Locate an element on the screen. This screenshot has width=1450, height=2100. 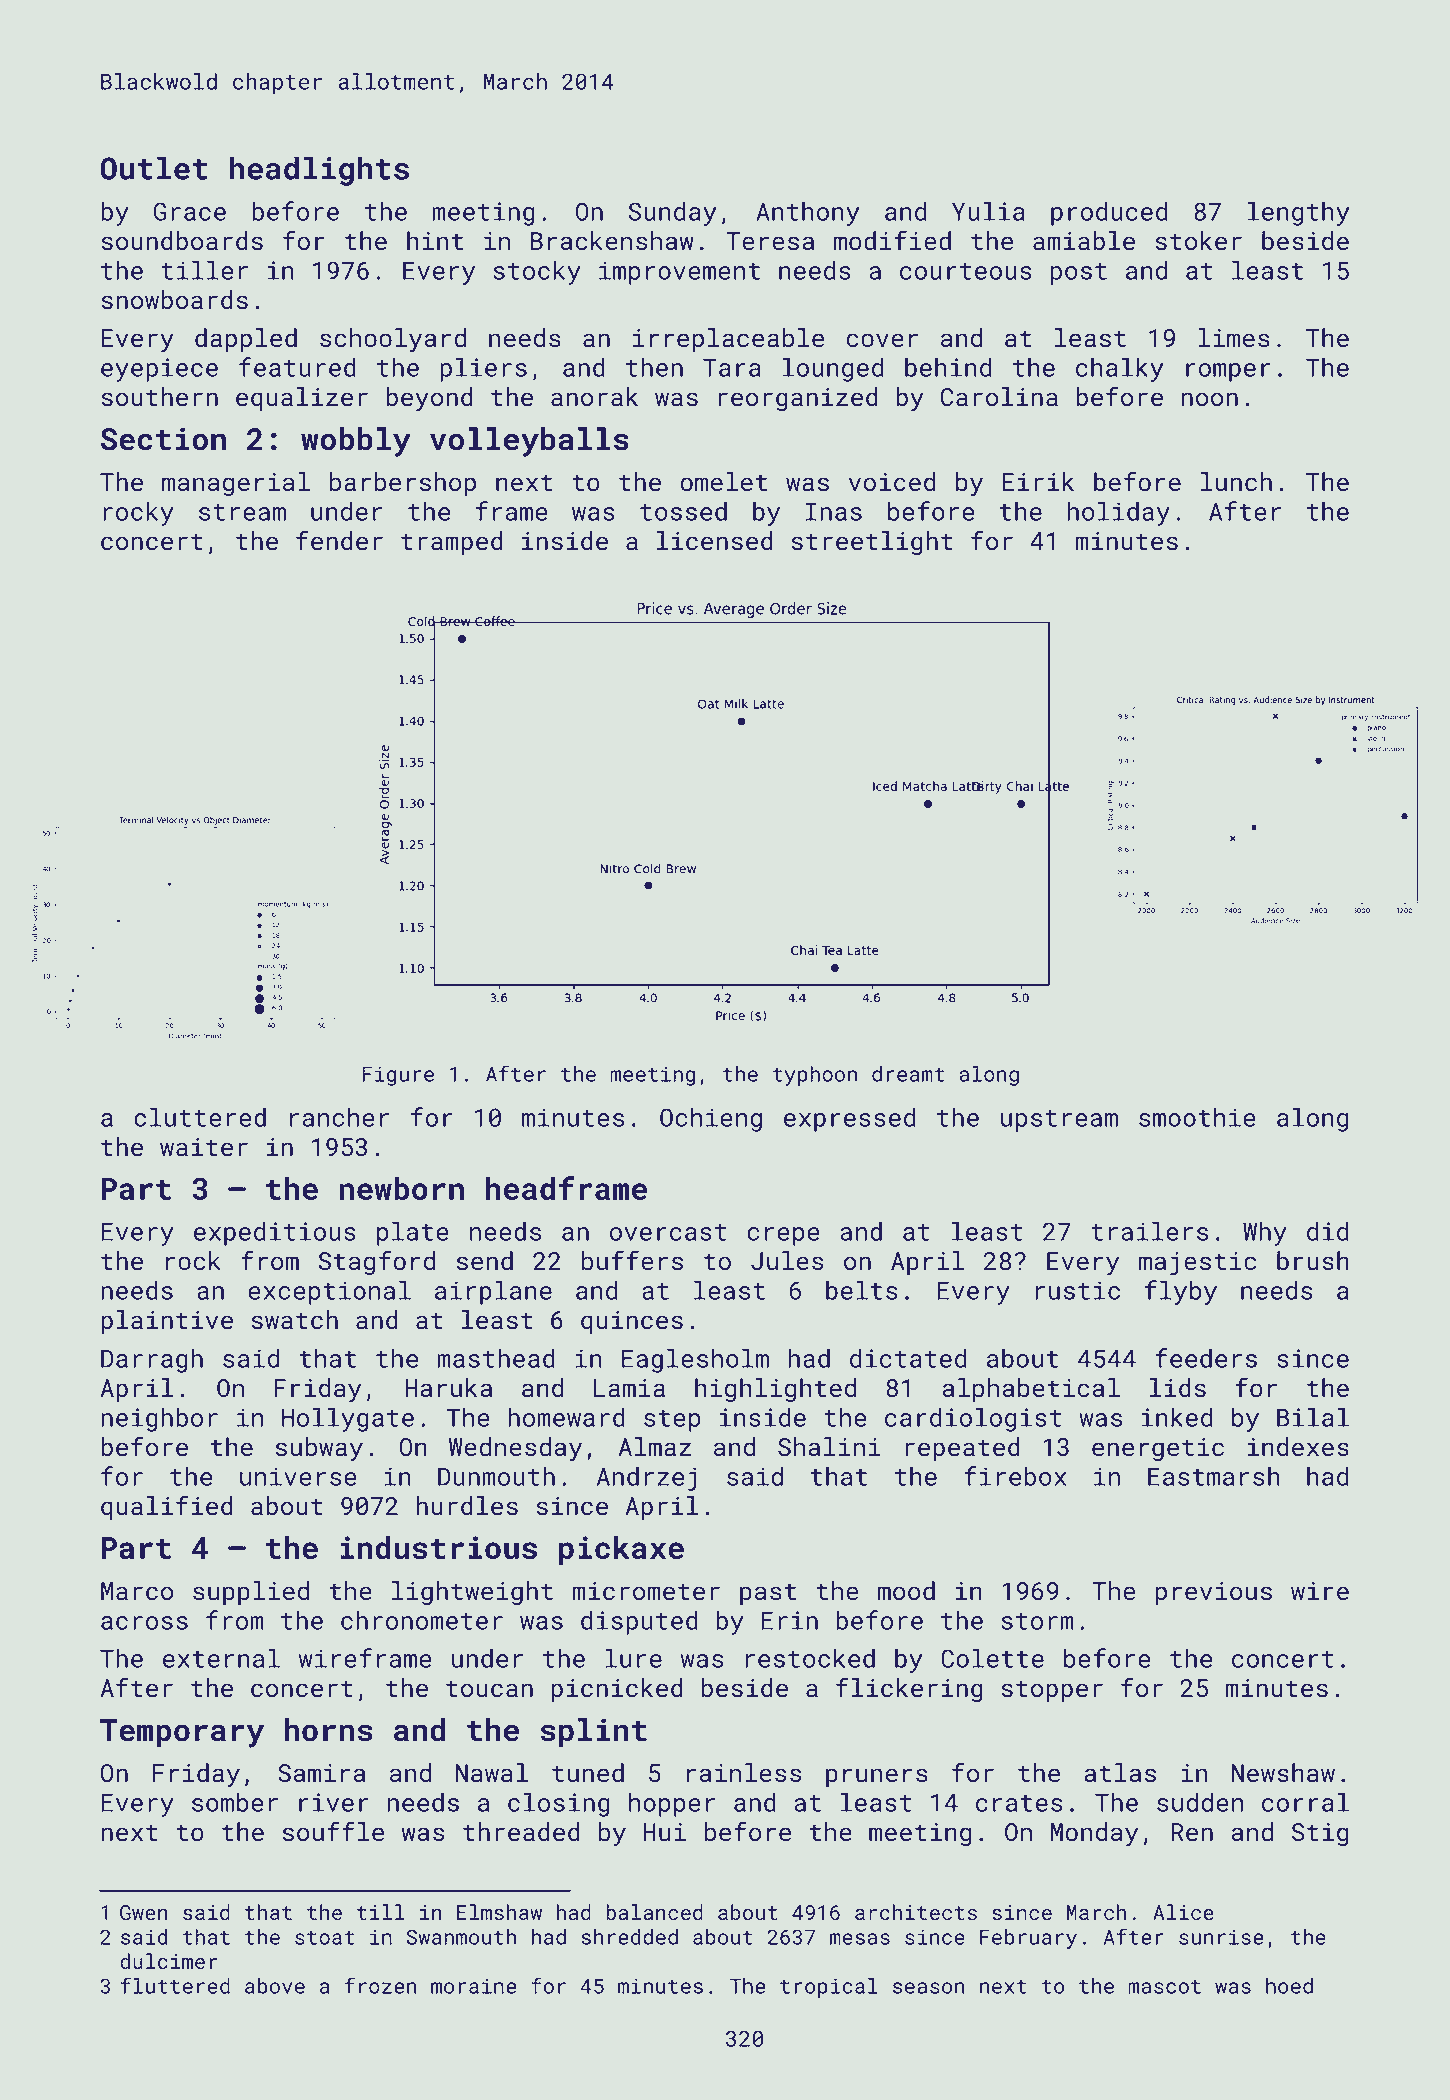
headlights is located at coordinates (319, 171).
